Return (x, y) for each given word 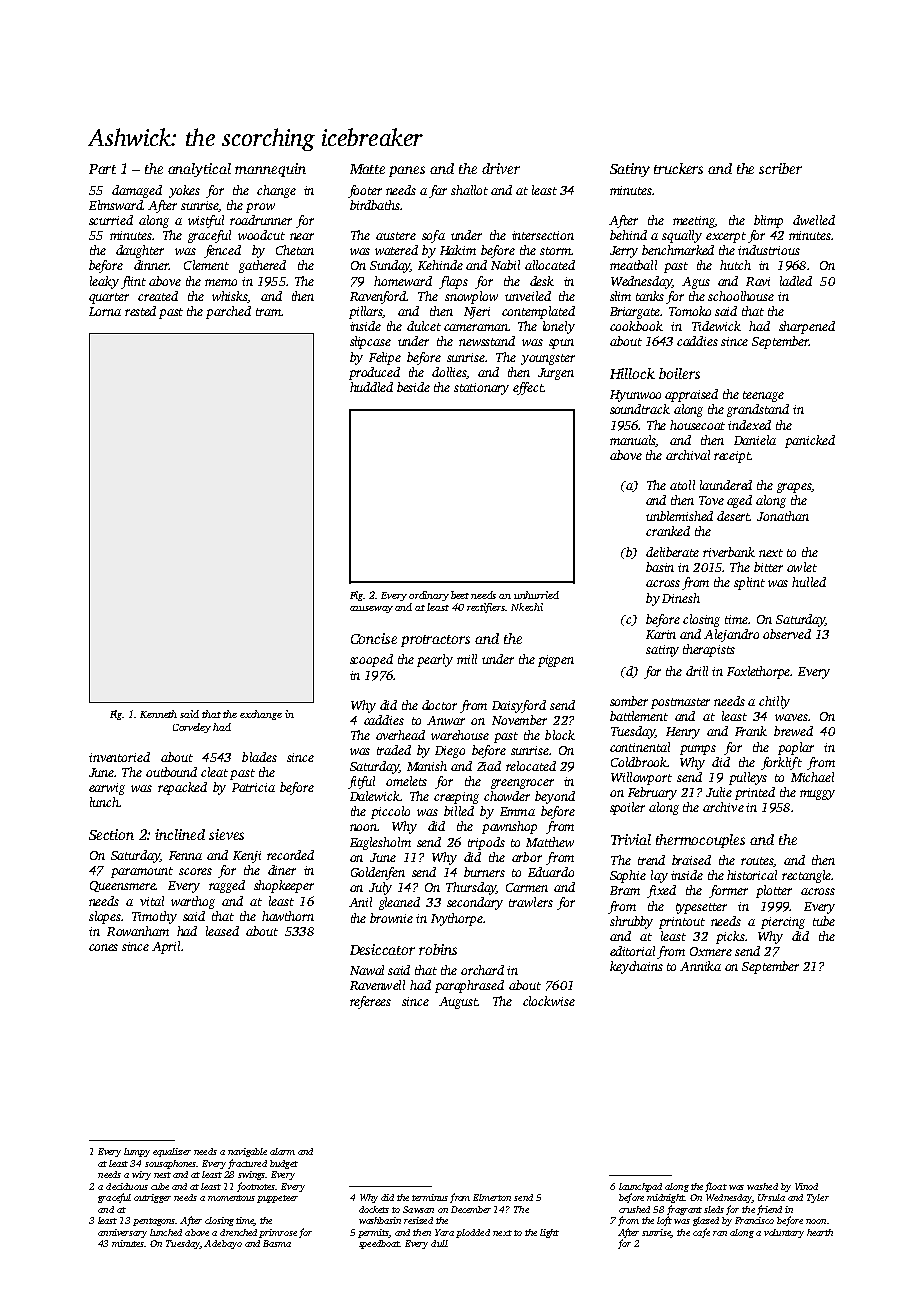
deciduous (127, 1186)
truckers (678, 168)
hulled (809, 582)
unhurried (536, 595)
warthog (193, 902)
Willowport (641, 778)
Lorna (105, 311)
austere (396, 236)
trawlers (531, 902)
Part (102, 169)
